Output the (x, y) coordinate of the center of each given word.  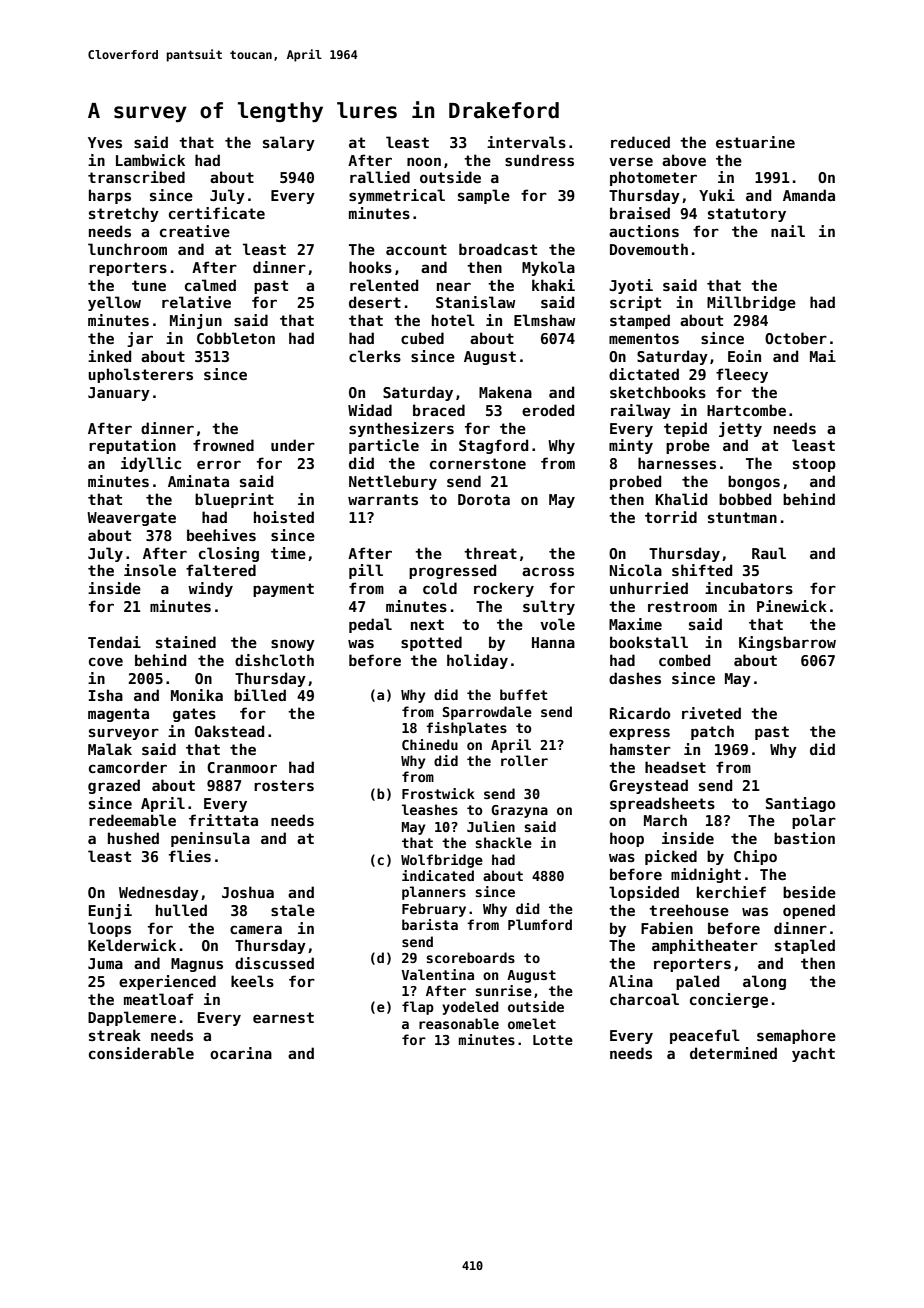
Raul (769, 553)
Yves (105, 142)
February (434, 910)
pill (366, 571)
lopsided (644, 893)
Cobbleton (236, 338)
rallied (380, 177)
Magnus (197, 965)
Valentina (437, 974)
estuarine (755, 142)
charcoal (644, 999)
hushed (133, 838)
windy (210, 589)
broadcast (498, 249)
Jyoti (631, 286)
